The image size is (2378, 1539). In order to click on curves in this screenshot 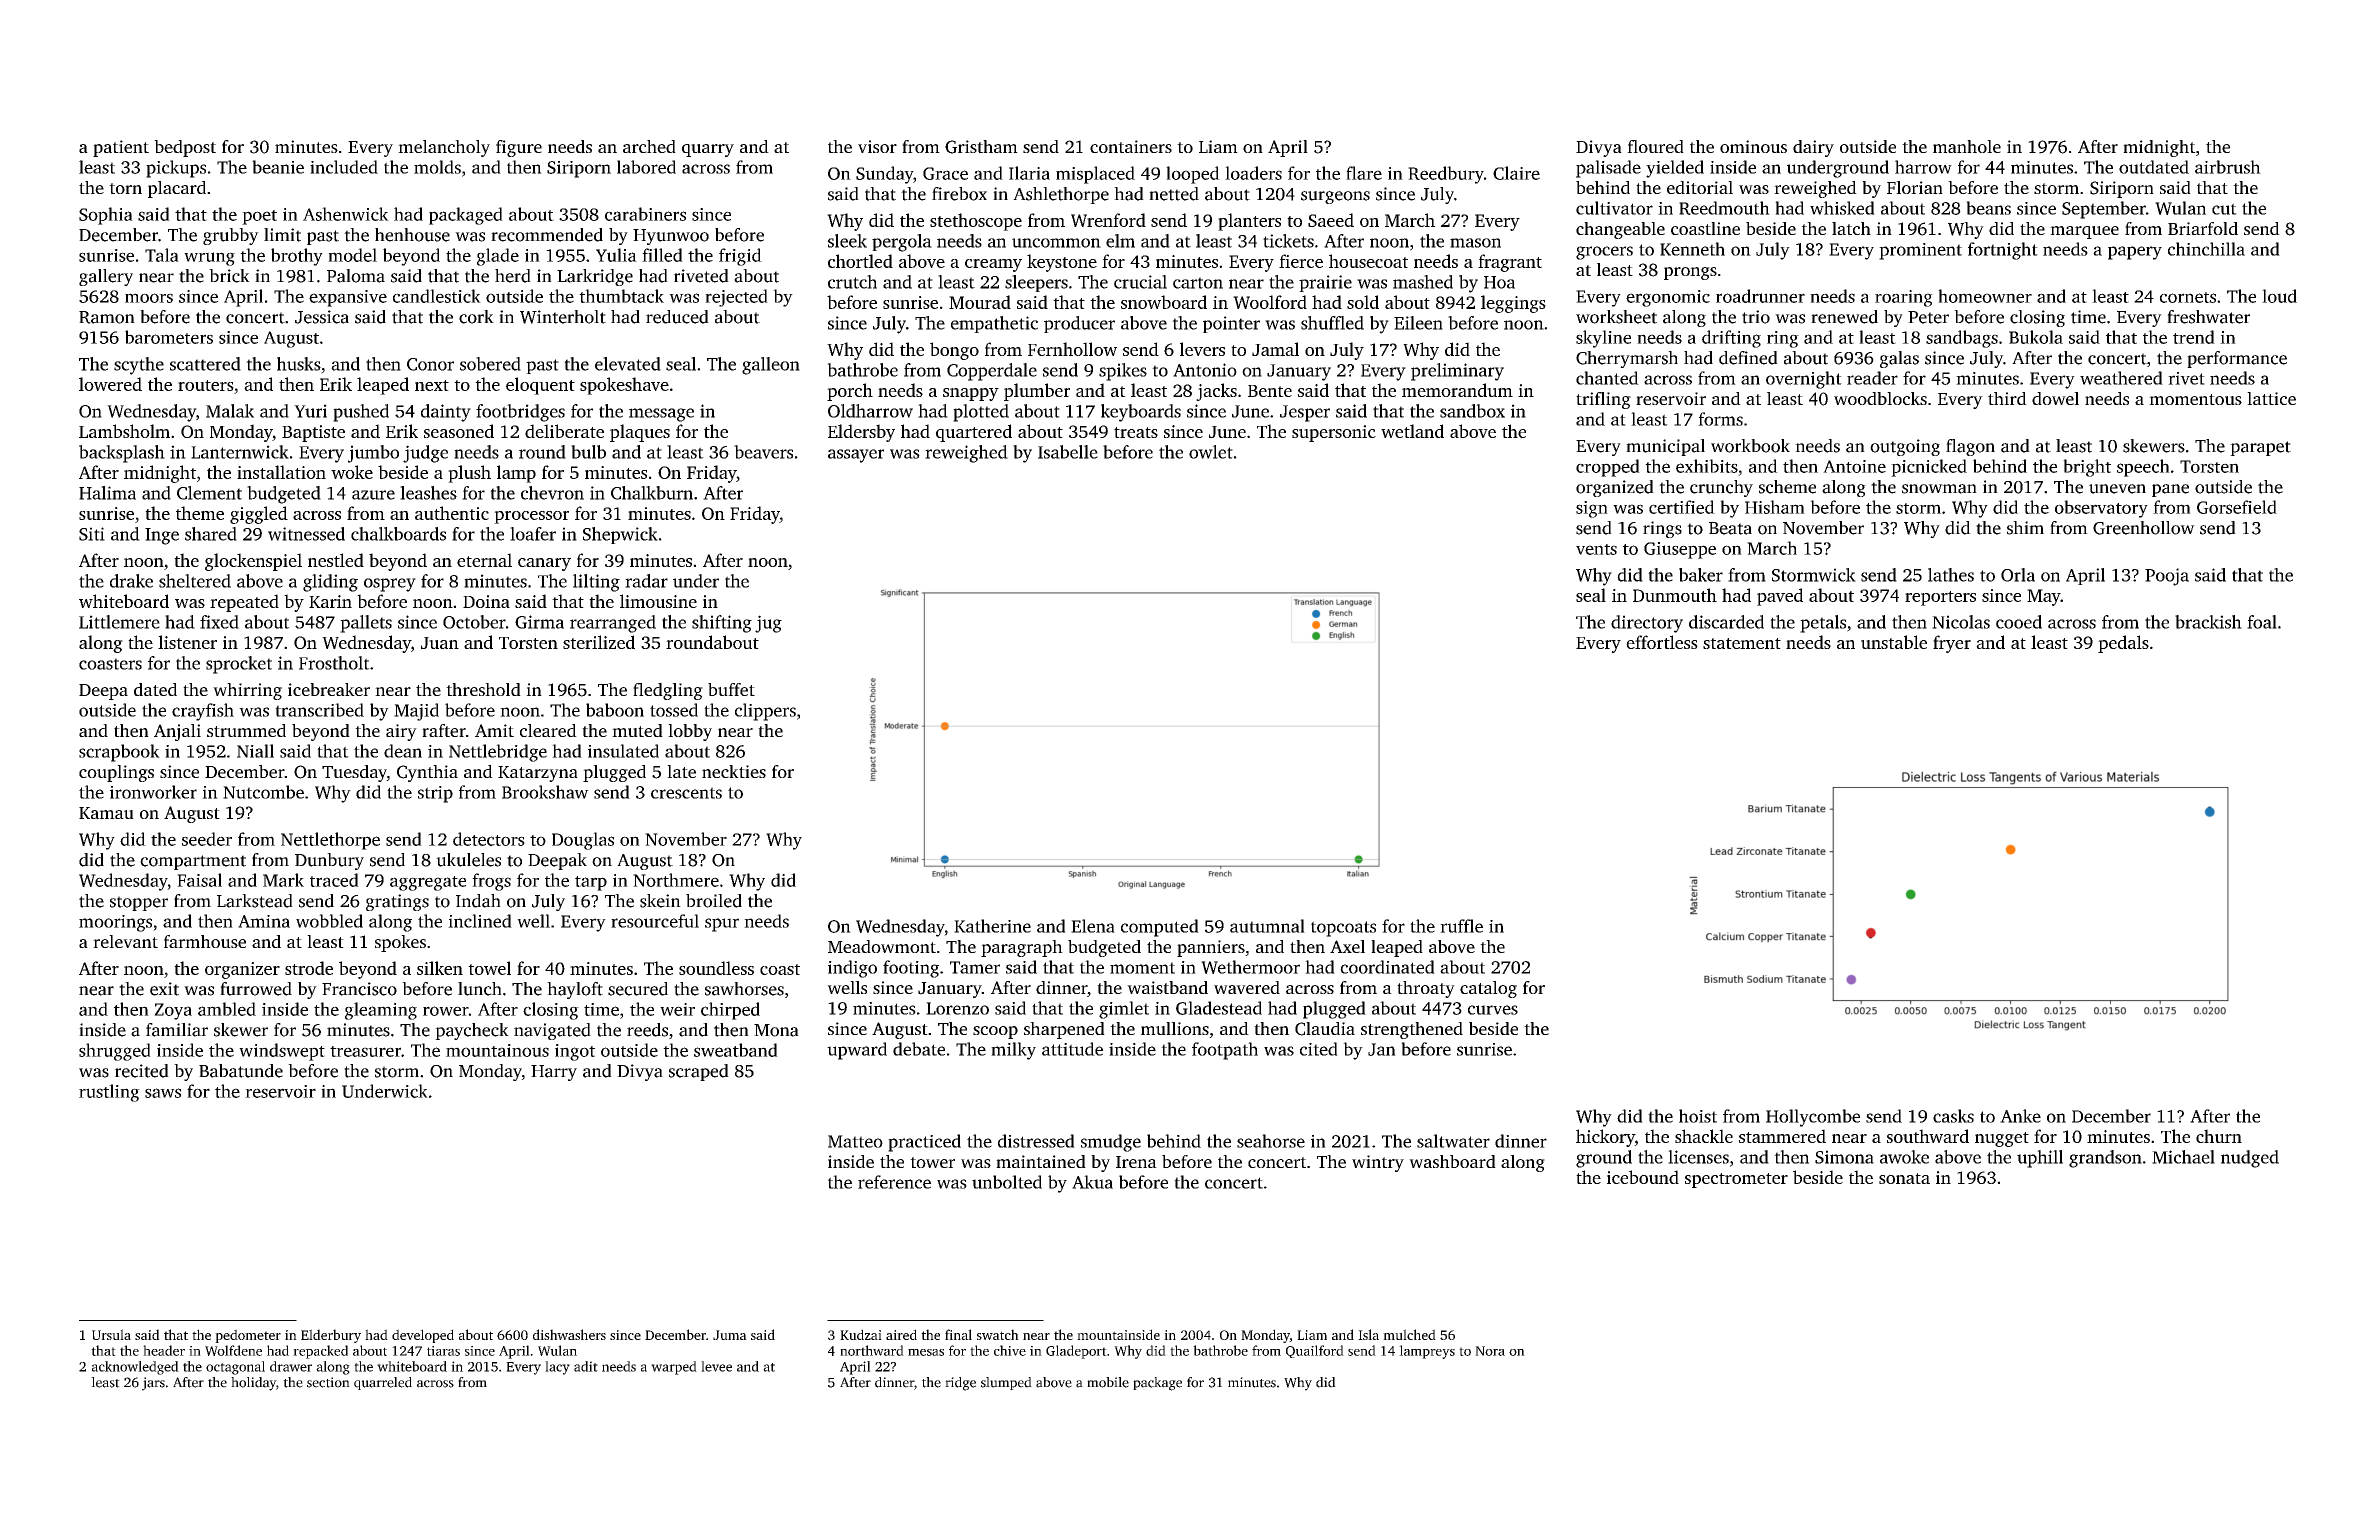, I will do `click(1493, 1010)`.
